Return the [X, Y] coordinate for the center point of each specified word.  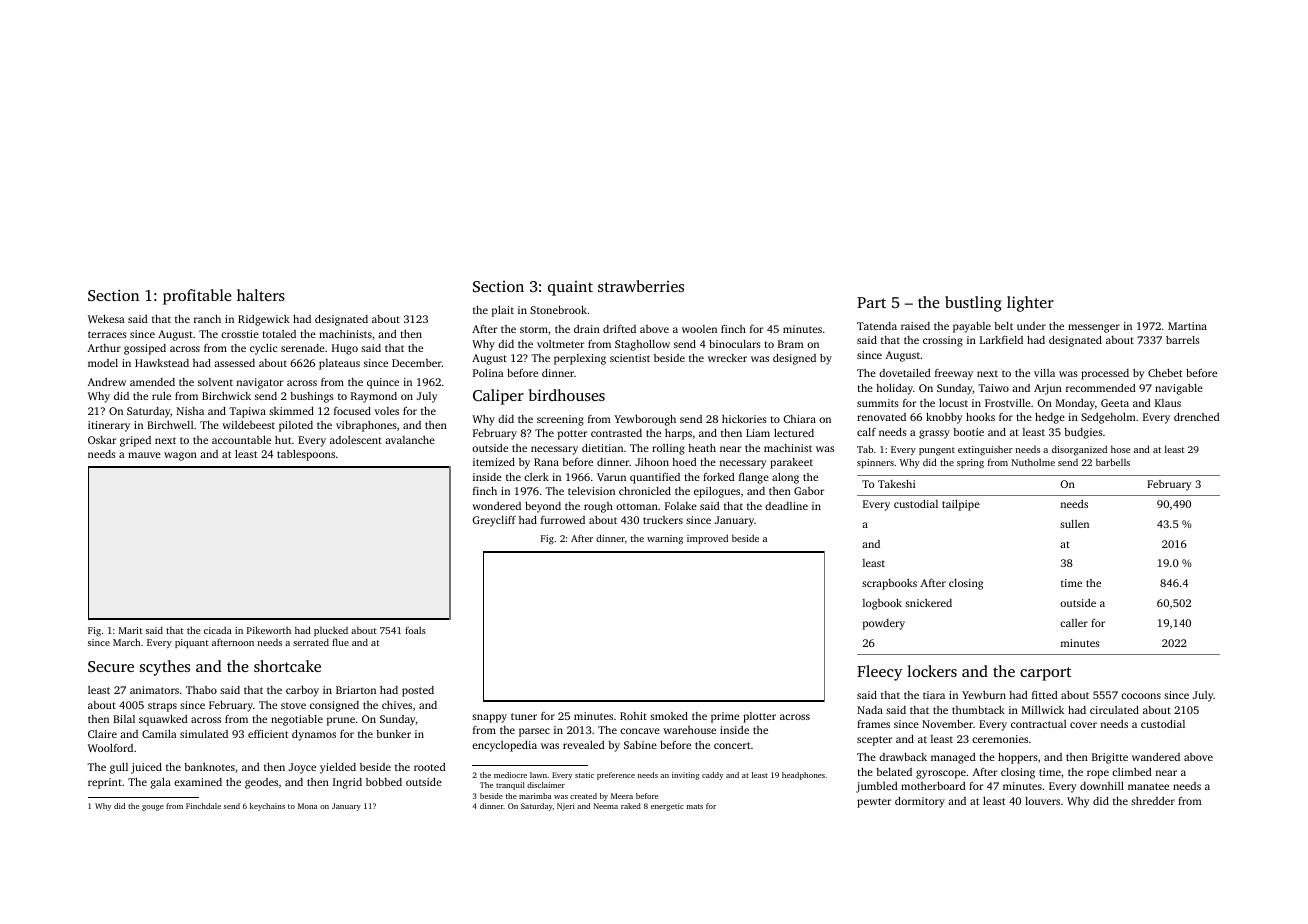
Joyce [302, 768]
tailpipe [961, 505]
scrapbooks [889, 584]
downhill [1102, 786]
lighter [1030, 304]
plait [503, 311]
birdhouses [567, 395]
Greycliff [494, 521]
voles [386, 411]
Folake [681, 506]
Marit [130, 630]
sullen [1074, 524]
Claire [102, 734]
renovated [881, 417]
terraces [107, 334]
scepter [874, 741]
